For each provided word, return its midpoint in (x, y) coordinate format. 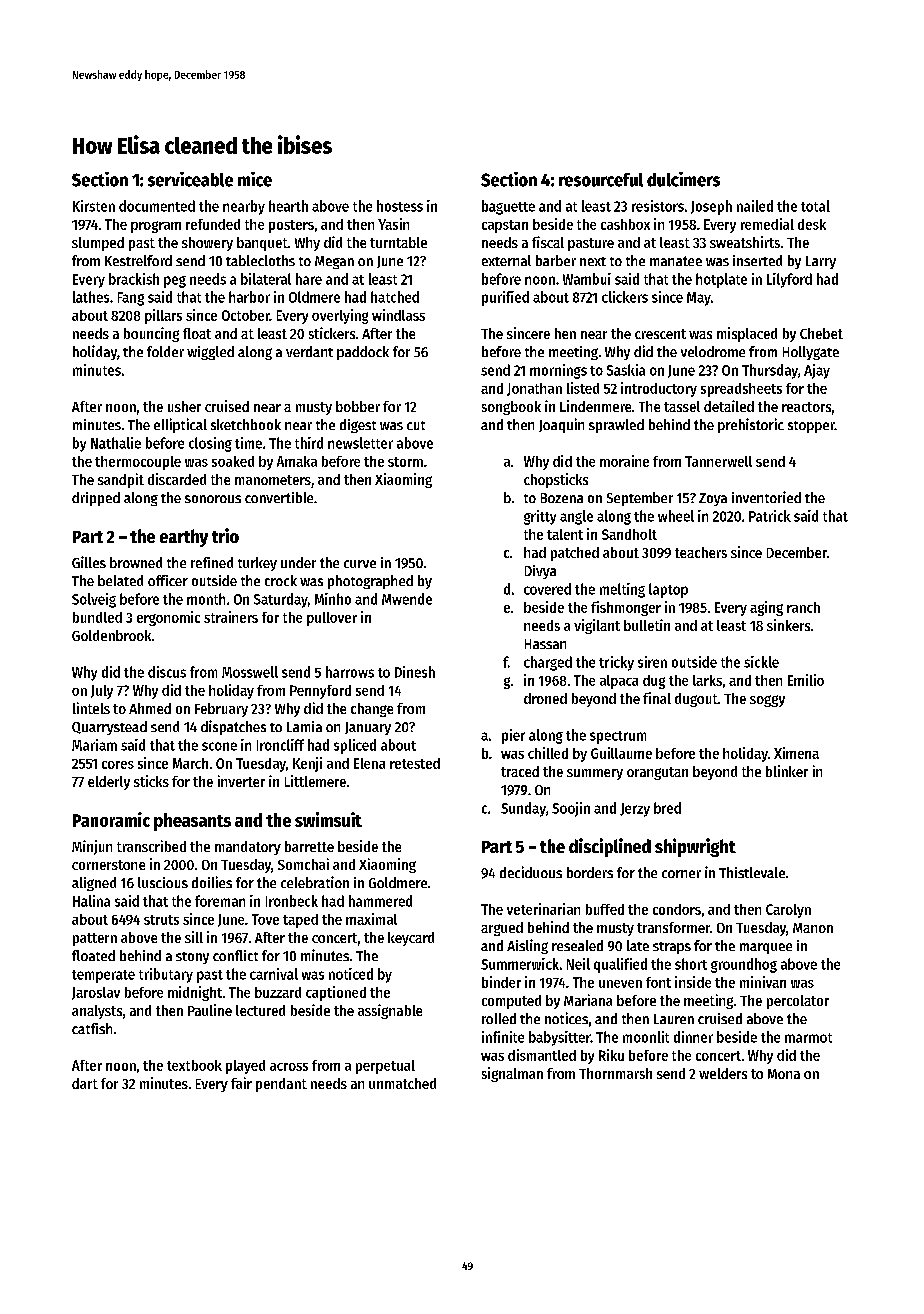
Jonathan (534, 389)
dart (85, 1083)
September (640, 499)
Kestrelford (138, 260)
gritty (540, 517)
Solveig (94, 600)
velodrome (713, 351)
